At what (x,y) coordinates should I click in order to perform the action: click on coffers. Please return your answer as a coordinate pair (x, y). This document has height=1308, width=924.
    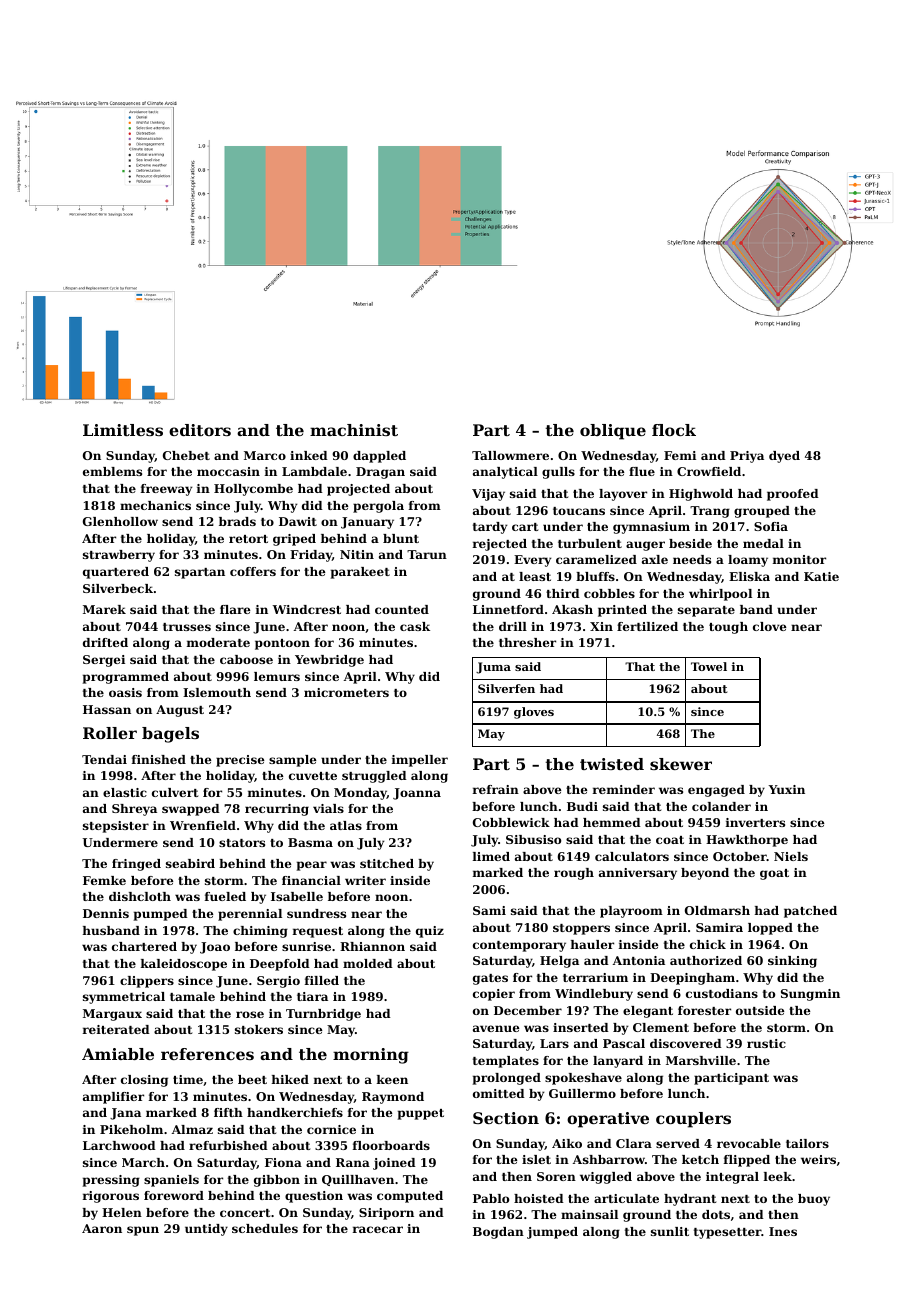
    Looking at the image, I should click on (253, 571).
